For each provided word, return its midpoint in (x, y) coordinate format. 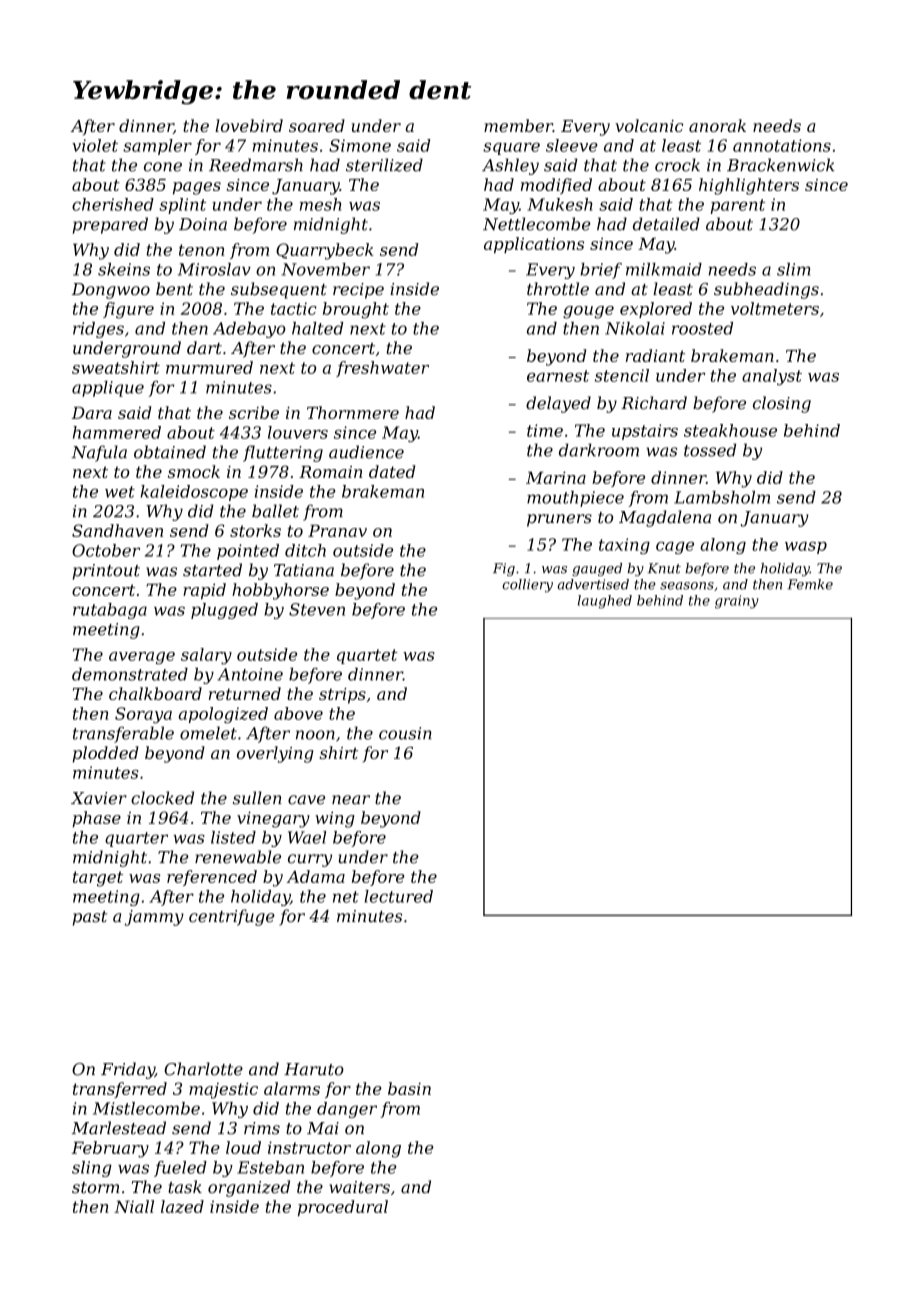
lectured (398, 896)
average (142, 658)
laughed (605, 602)
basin (409, 1088)
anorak (717, 125)
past (90, 918)
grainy (737, 602)
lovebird (249, 125)
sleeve (572, 145)
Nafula (99, 453)
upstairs (645, 432)
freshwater (382, 369)
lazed (182, 1206)
